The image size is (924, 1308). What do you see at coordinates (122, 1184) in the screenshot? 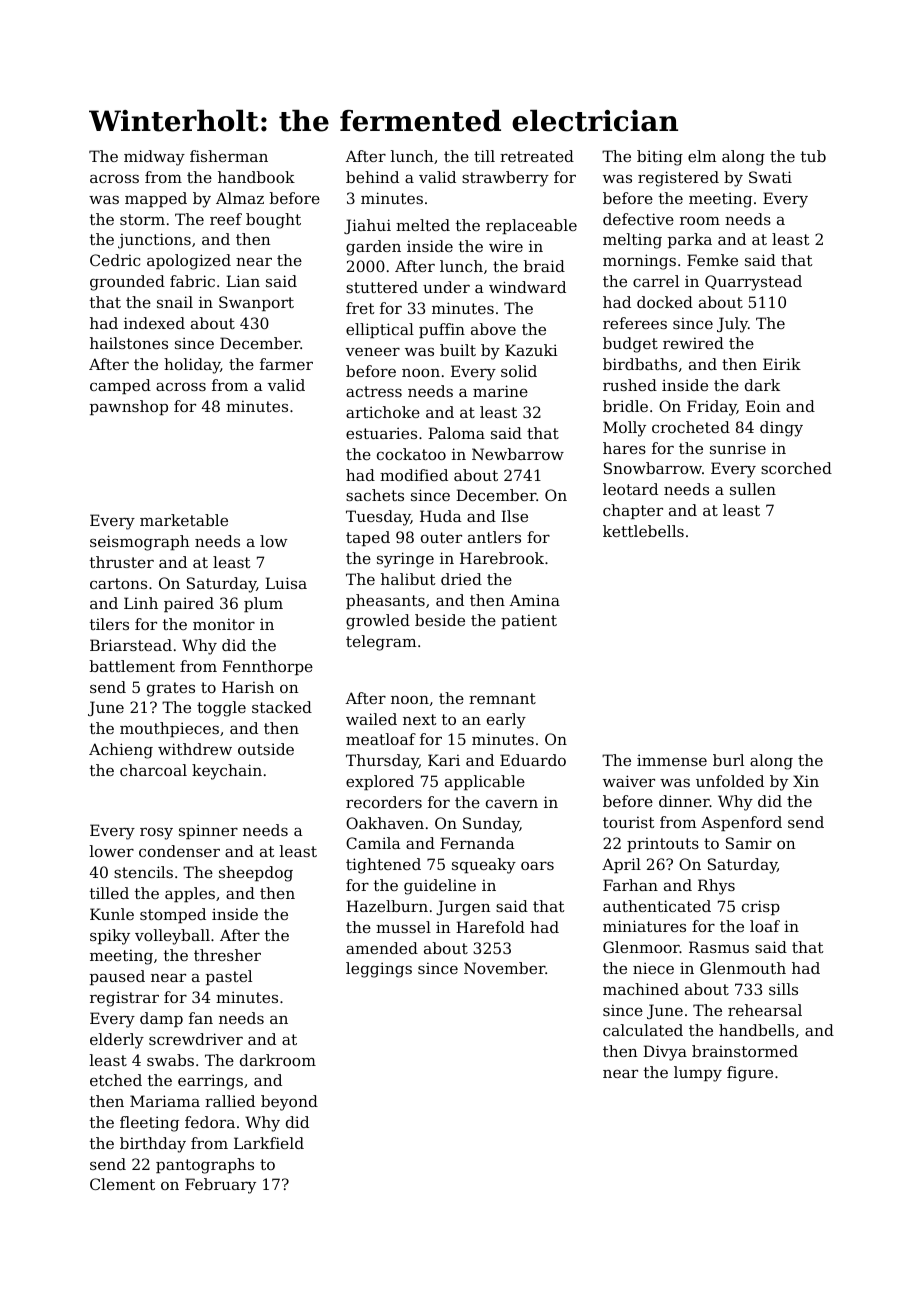
I see `Clement` at bounding box center [122, 1184].
